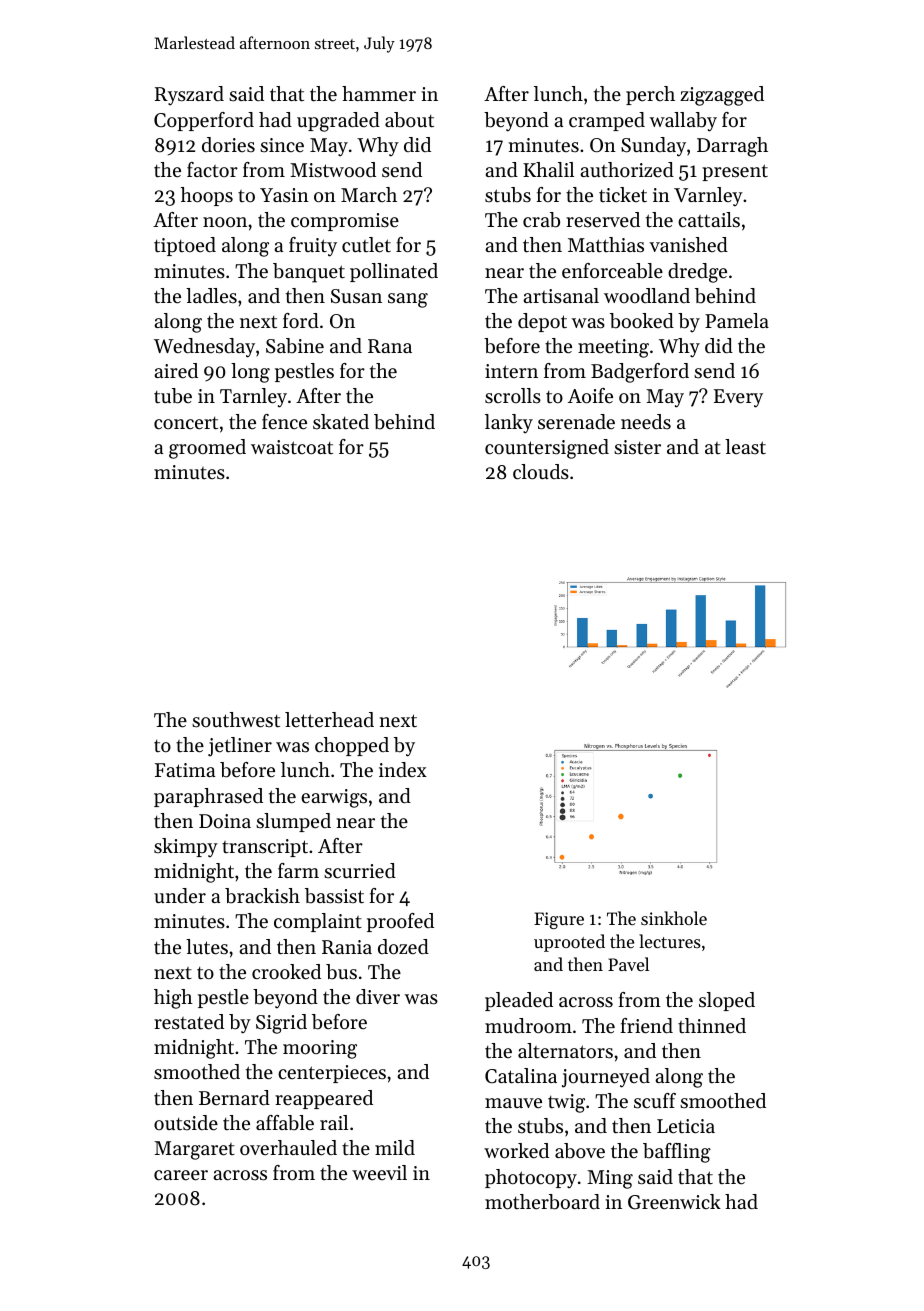 The height and width of the page is (1311, 924). I want to click on career, so click(181, 1175).
